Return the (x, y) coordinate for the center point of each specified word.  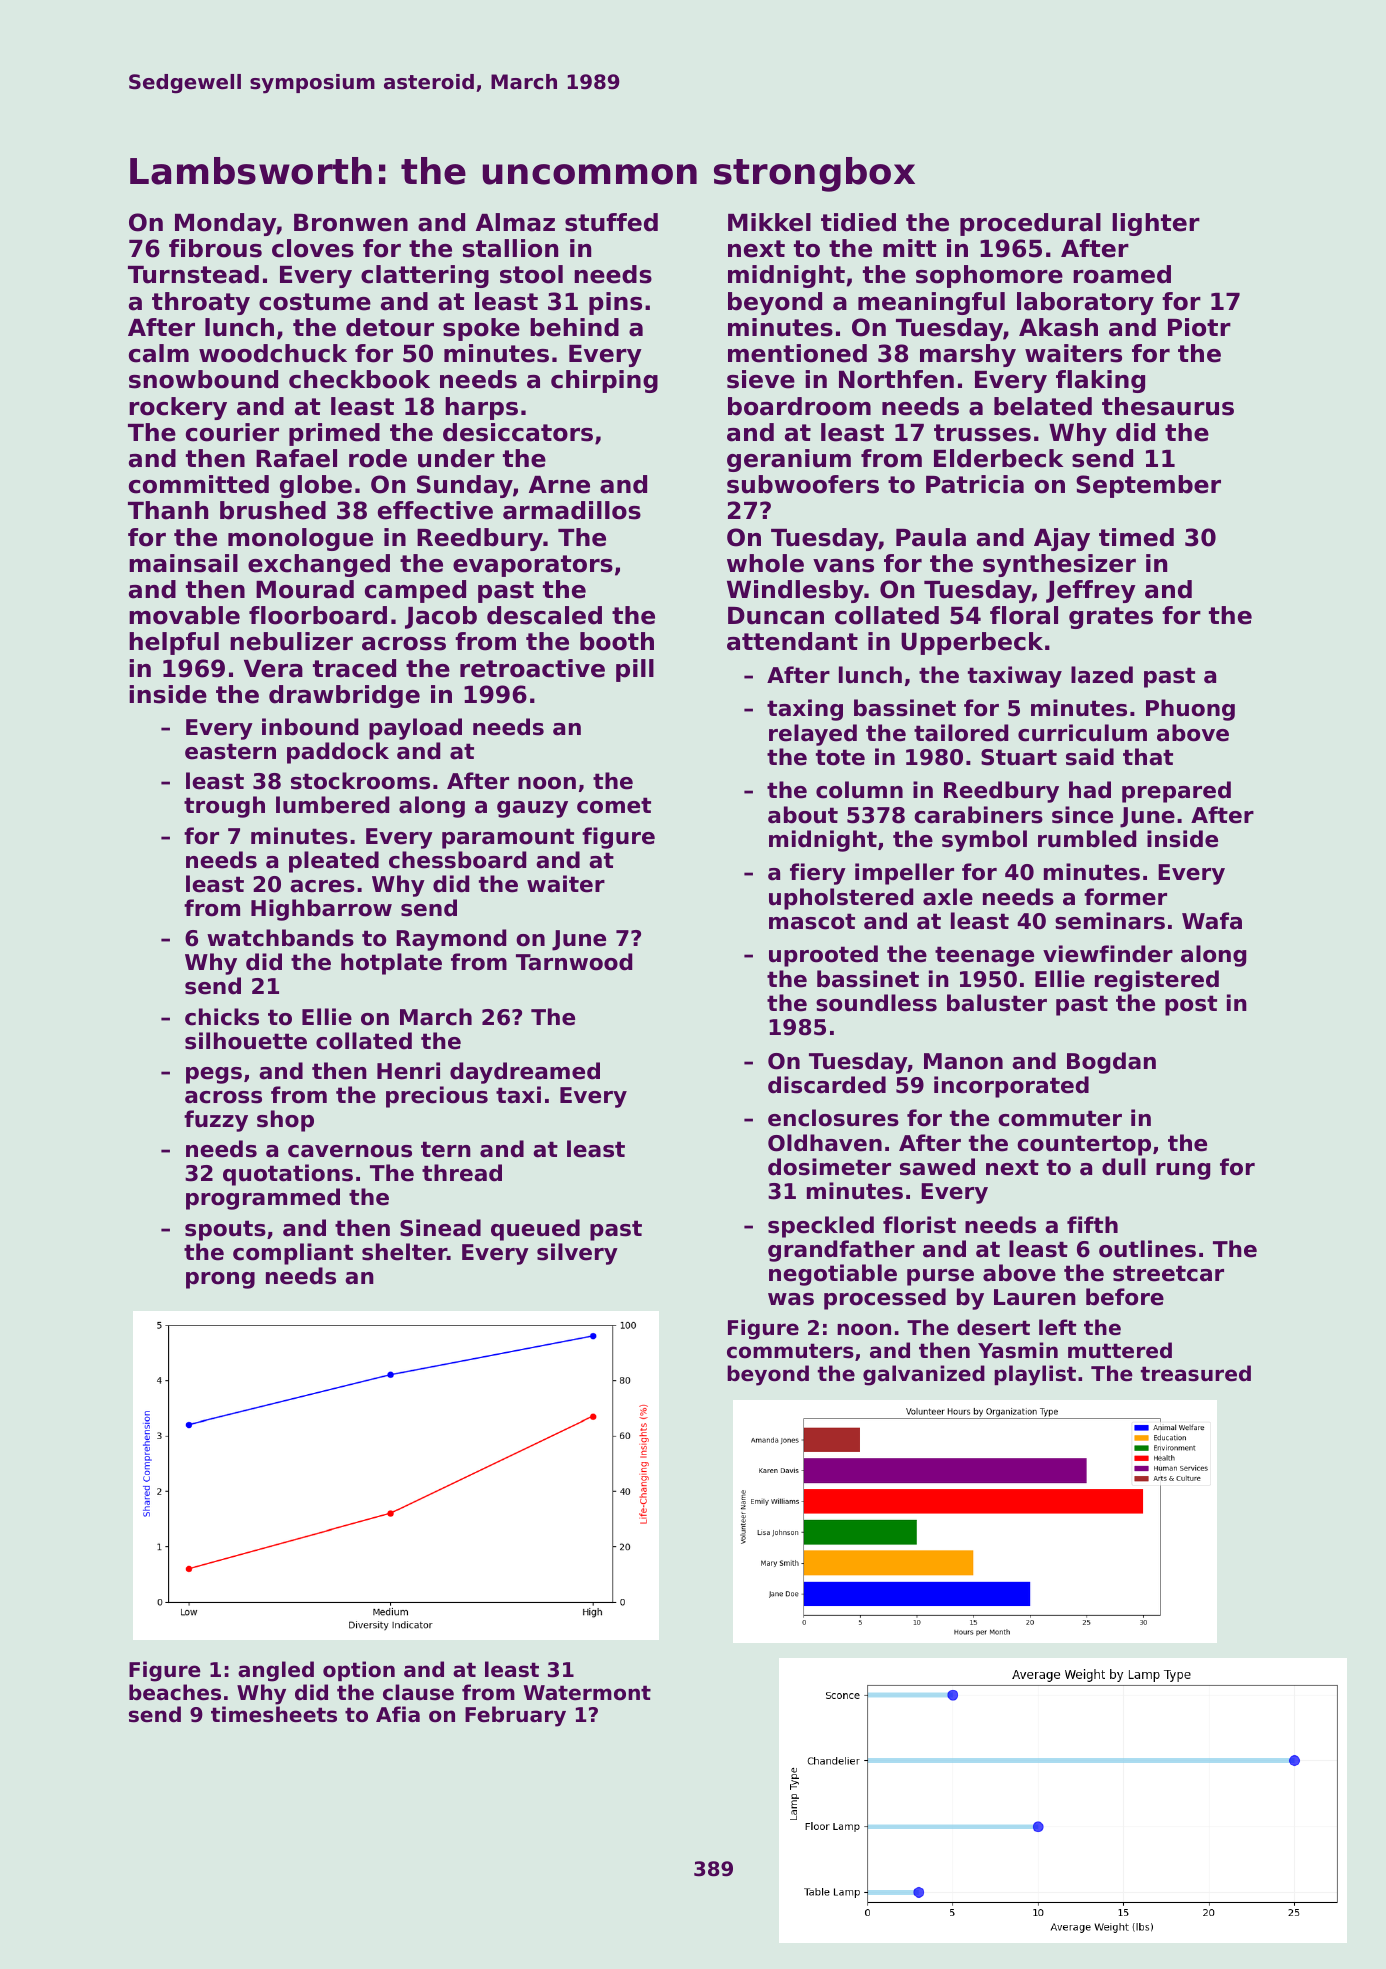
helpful (174, 643)
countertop (1084, 1145)
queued (535, 1230)
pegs (214, 1075)
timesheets (274, 1714)
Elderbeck (998, 458)
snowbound (203, 379)
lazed (1102, 675)
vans (843, 566)
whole (765, 563)
